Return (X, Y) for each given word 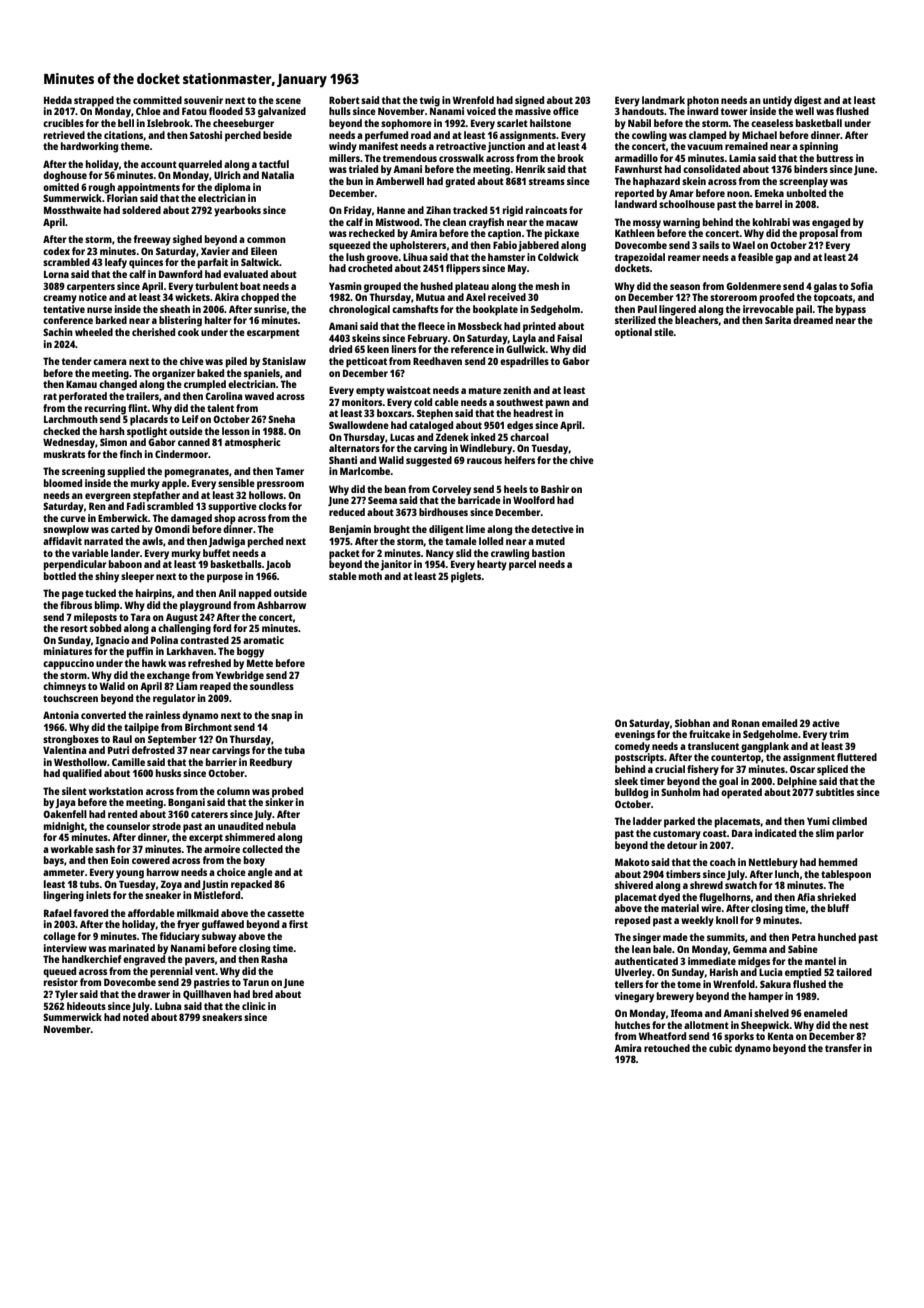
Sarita (778, 320)
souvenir (203, 100)
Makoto (632, 862)
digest (808, 101)
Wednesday (69, 443)
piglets (466, 577)
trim (839, 734)
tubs (89, 884)
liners (404, 349)
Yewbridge (240, 676)
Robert (344, 100)
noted (136, 1017)
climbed (849, 821)
